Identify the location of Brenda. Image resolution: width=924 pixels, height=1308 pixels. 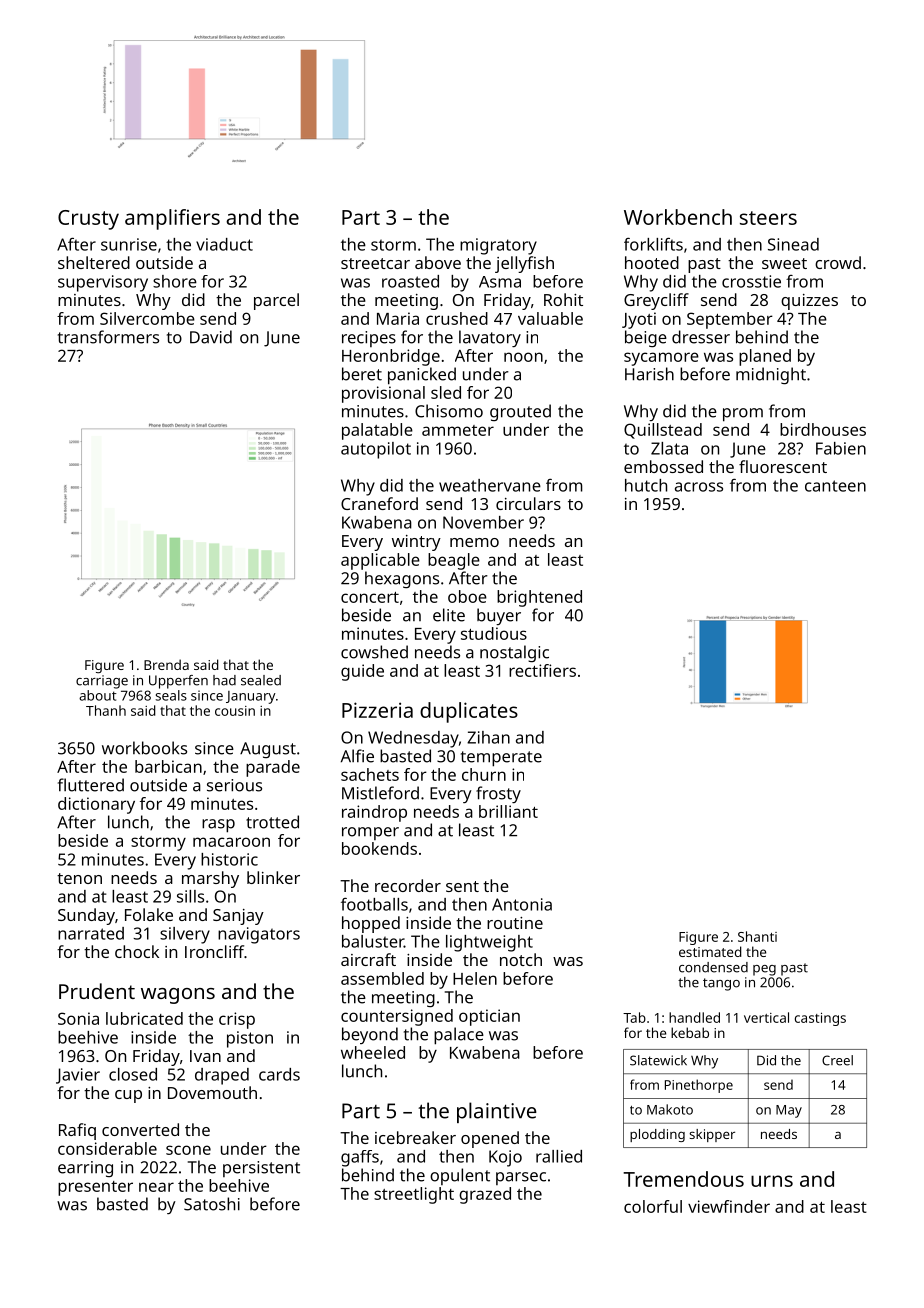
(166, 664).
